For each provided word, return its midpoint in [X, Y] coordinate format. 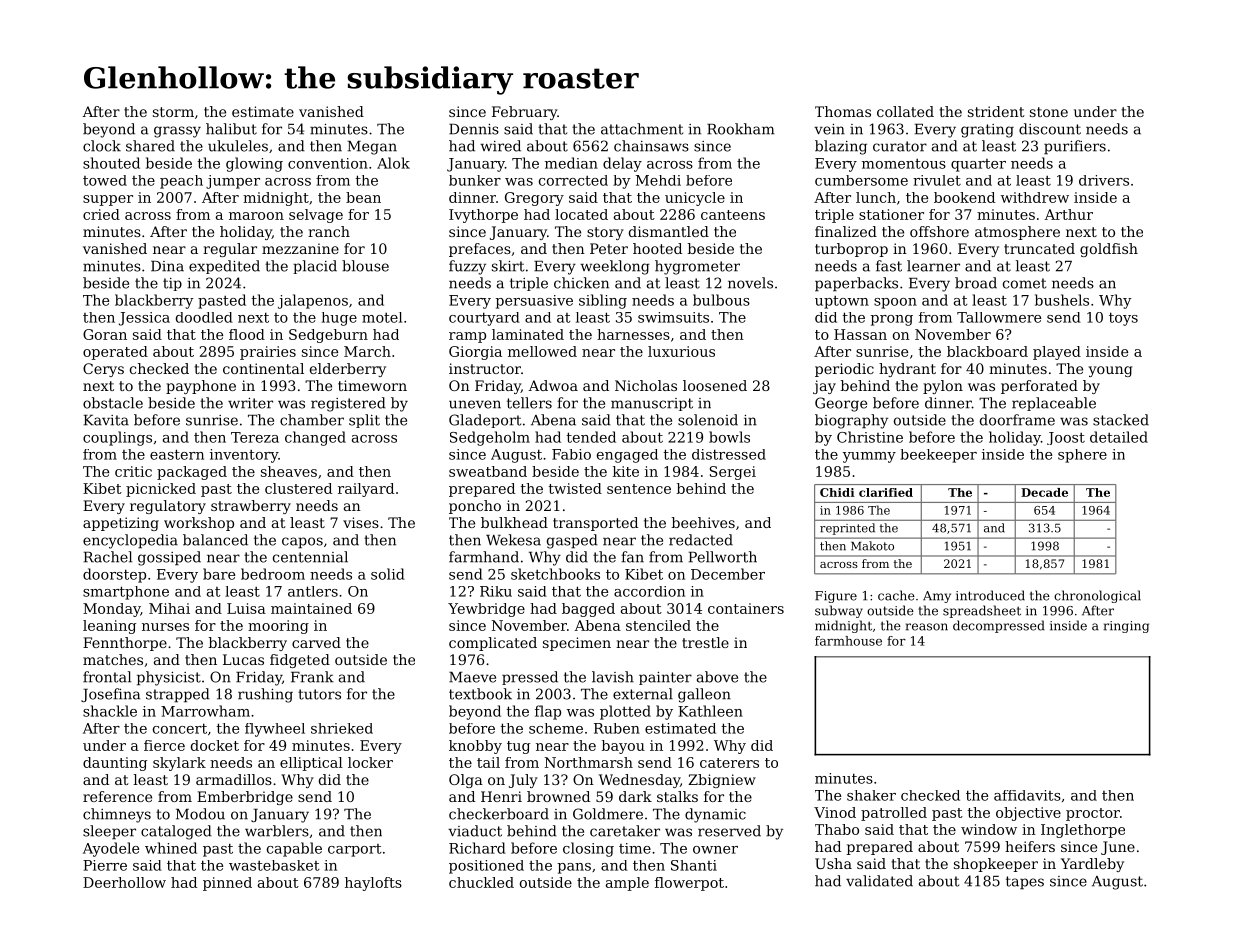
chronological [1097, 596]
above [717, 677]
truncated [1039, 248]
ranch [329, 231]
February [524, 113]
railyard [366, 490]
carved [316, 642]
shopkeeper [996, 865]
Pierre [105, 865]
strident [996, 111]
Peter [609, 248]
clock [102, 146]
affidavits [1027, 795]
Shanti [694, 865]
